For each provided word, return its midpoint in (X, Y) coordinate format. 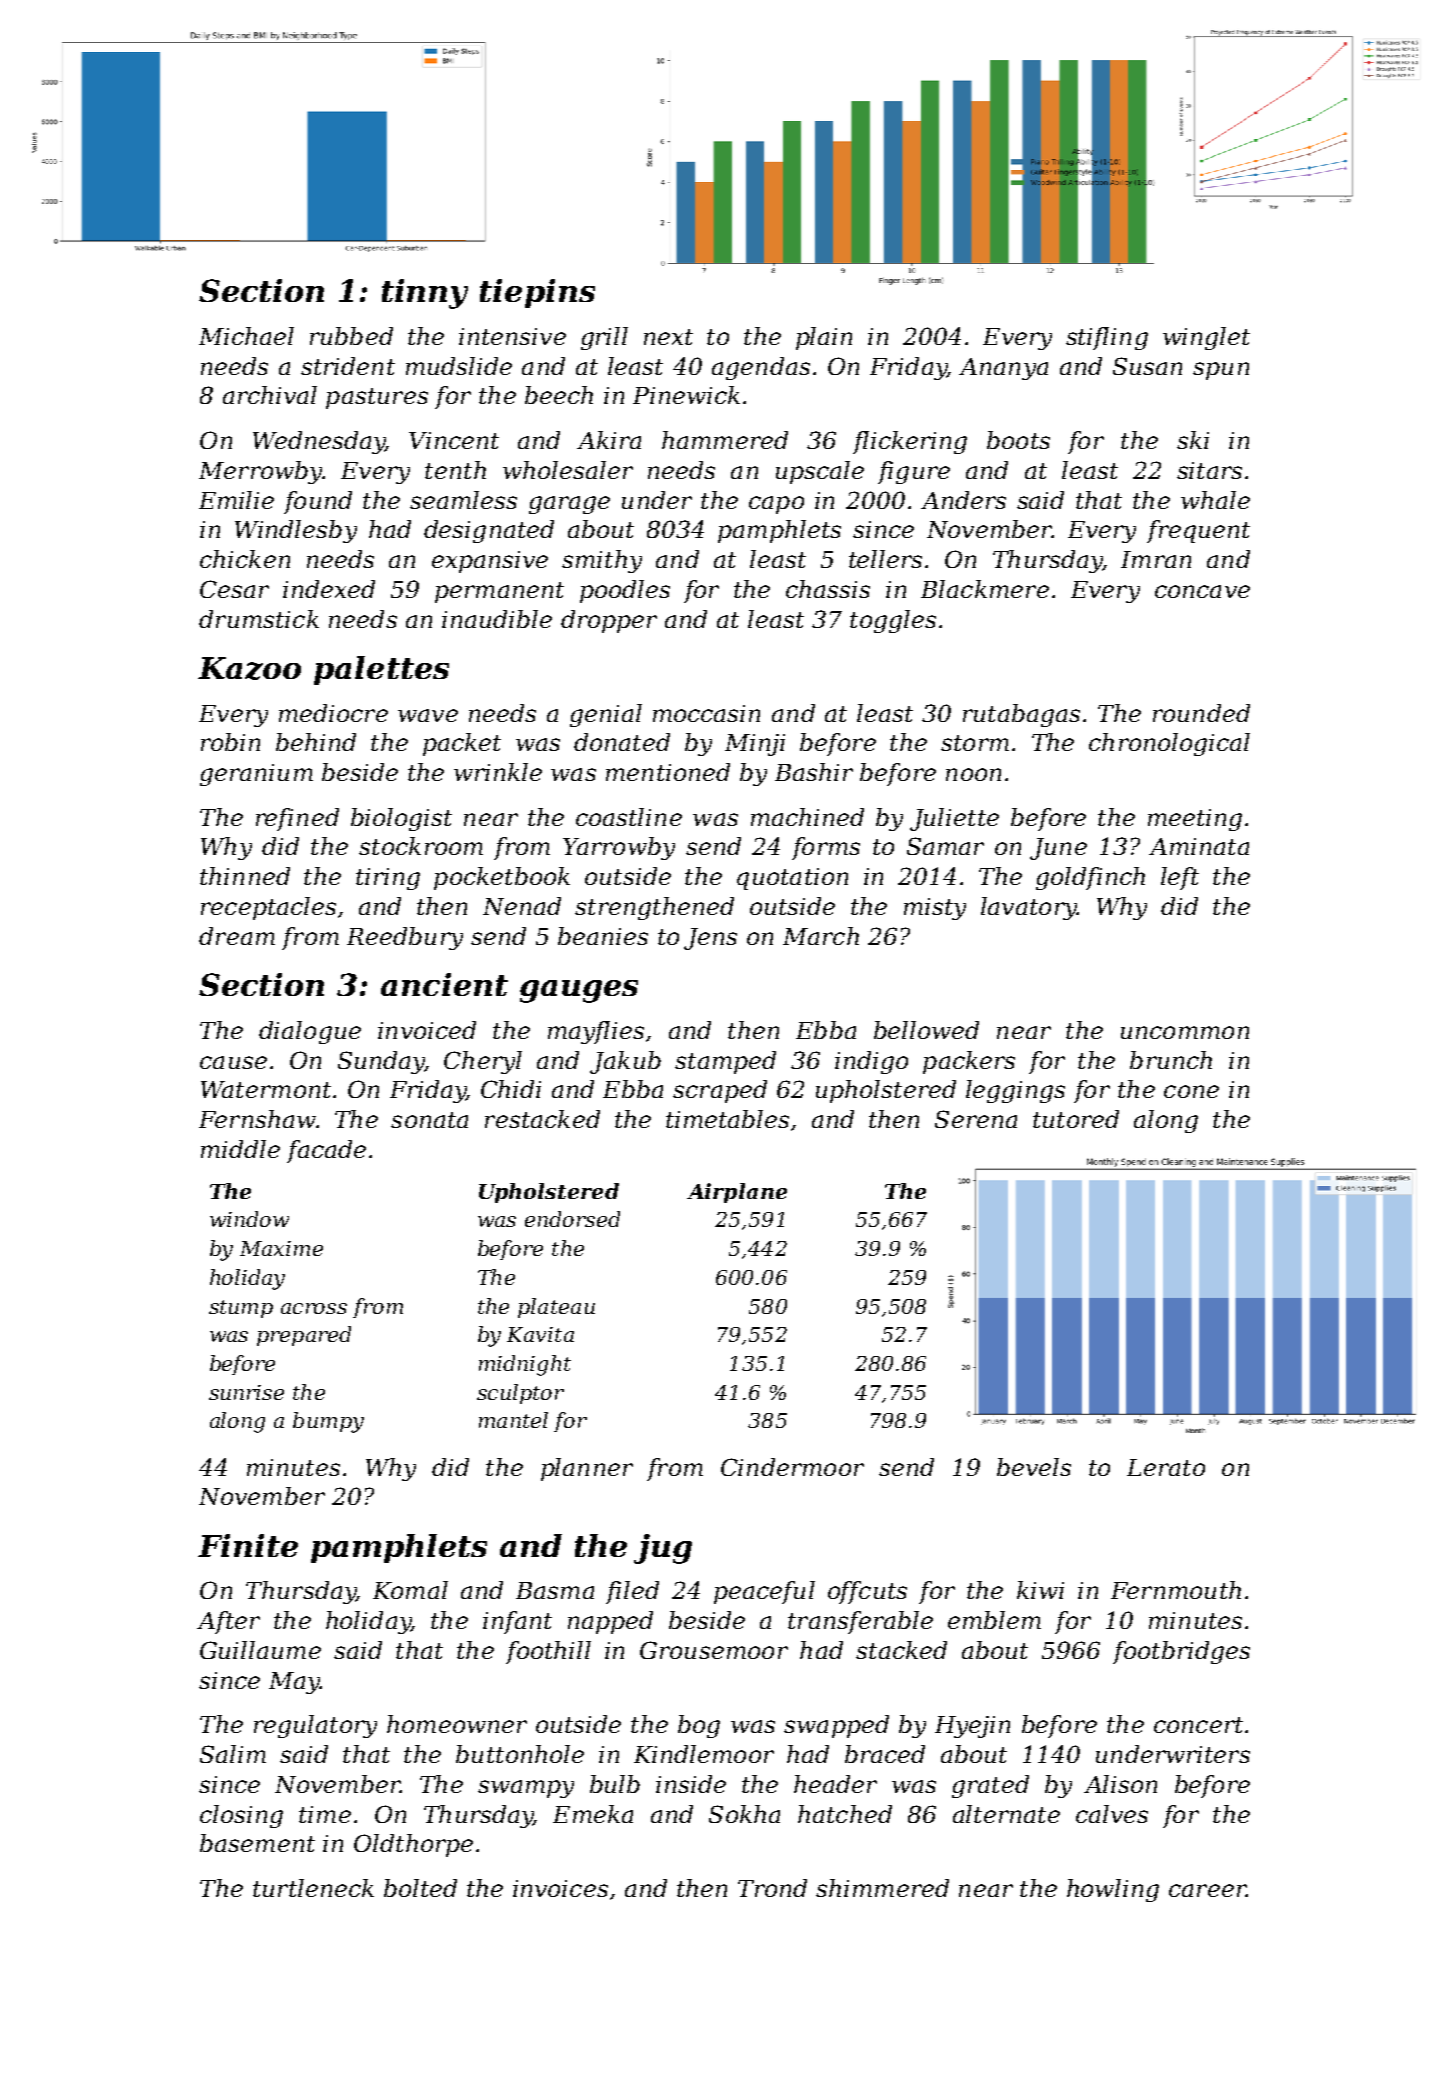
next (668, 337)
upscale (820, 472)
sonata (429, 1120)
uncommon (1185, 1032)
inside (691, 1784)
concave (1202, 591)
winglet (1206, 338)
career (1207, 1890)
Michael (246, 336)
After (228, 1622)
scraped (720, 1091)
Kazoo (249, 668)
